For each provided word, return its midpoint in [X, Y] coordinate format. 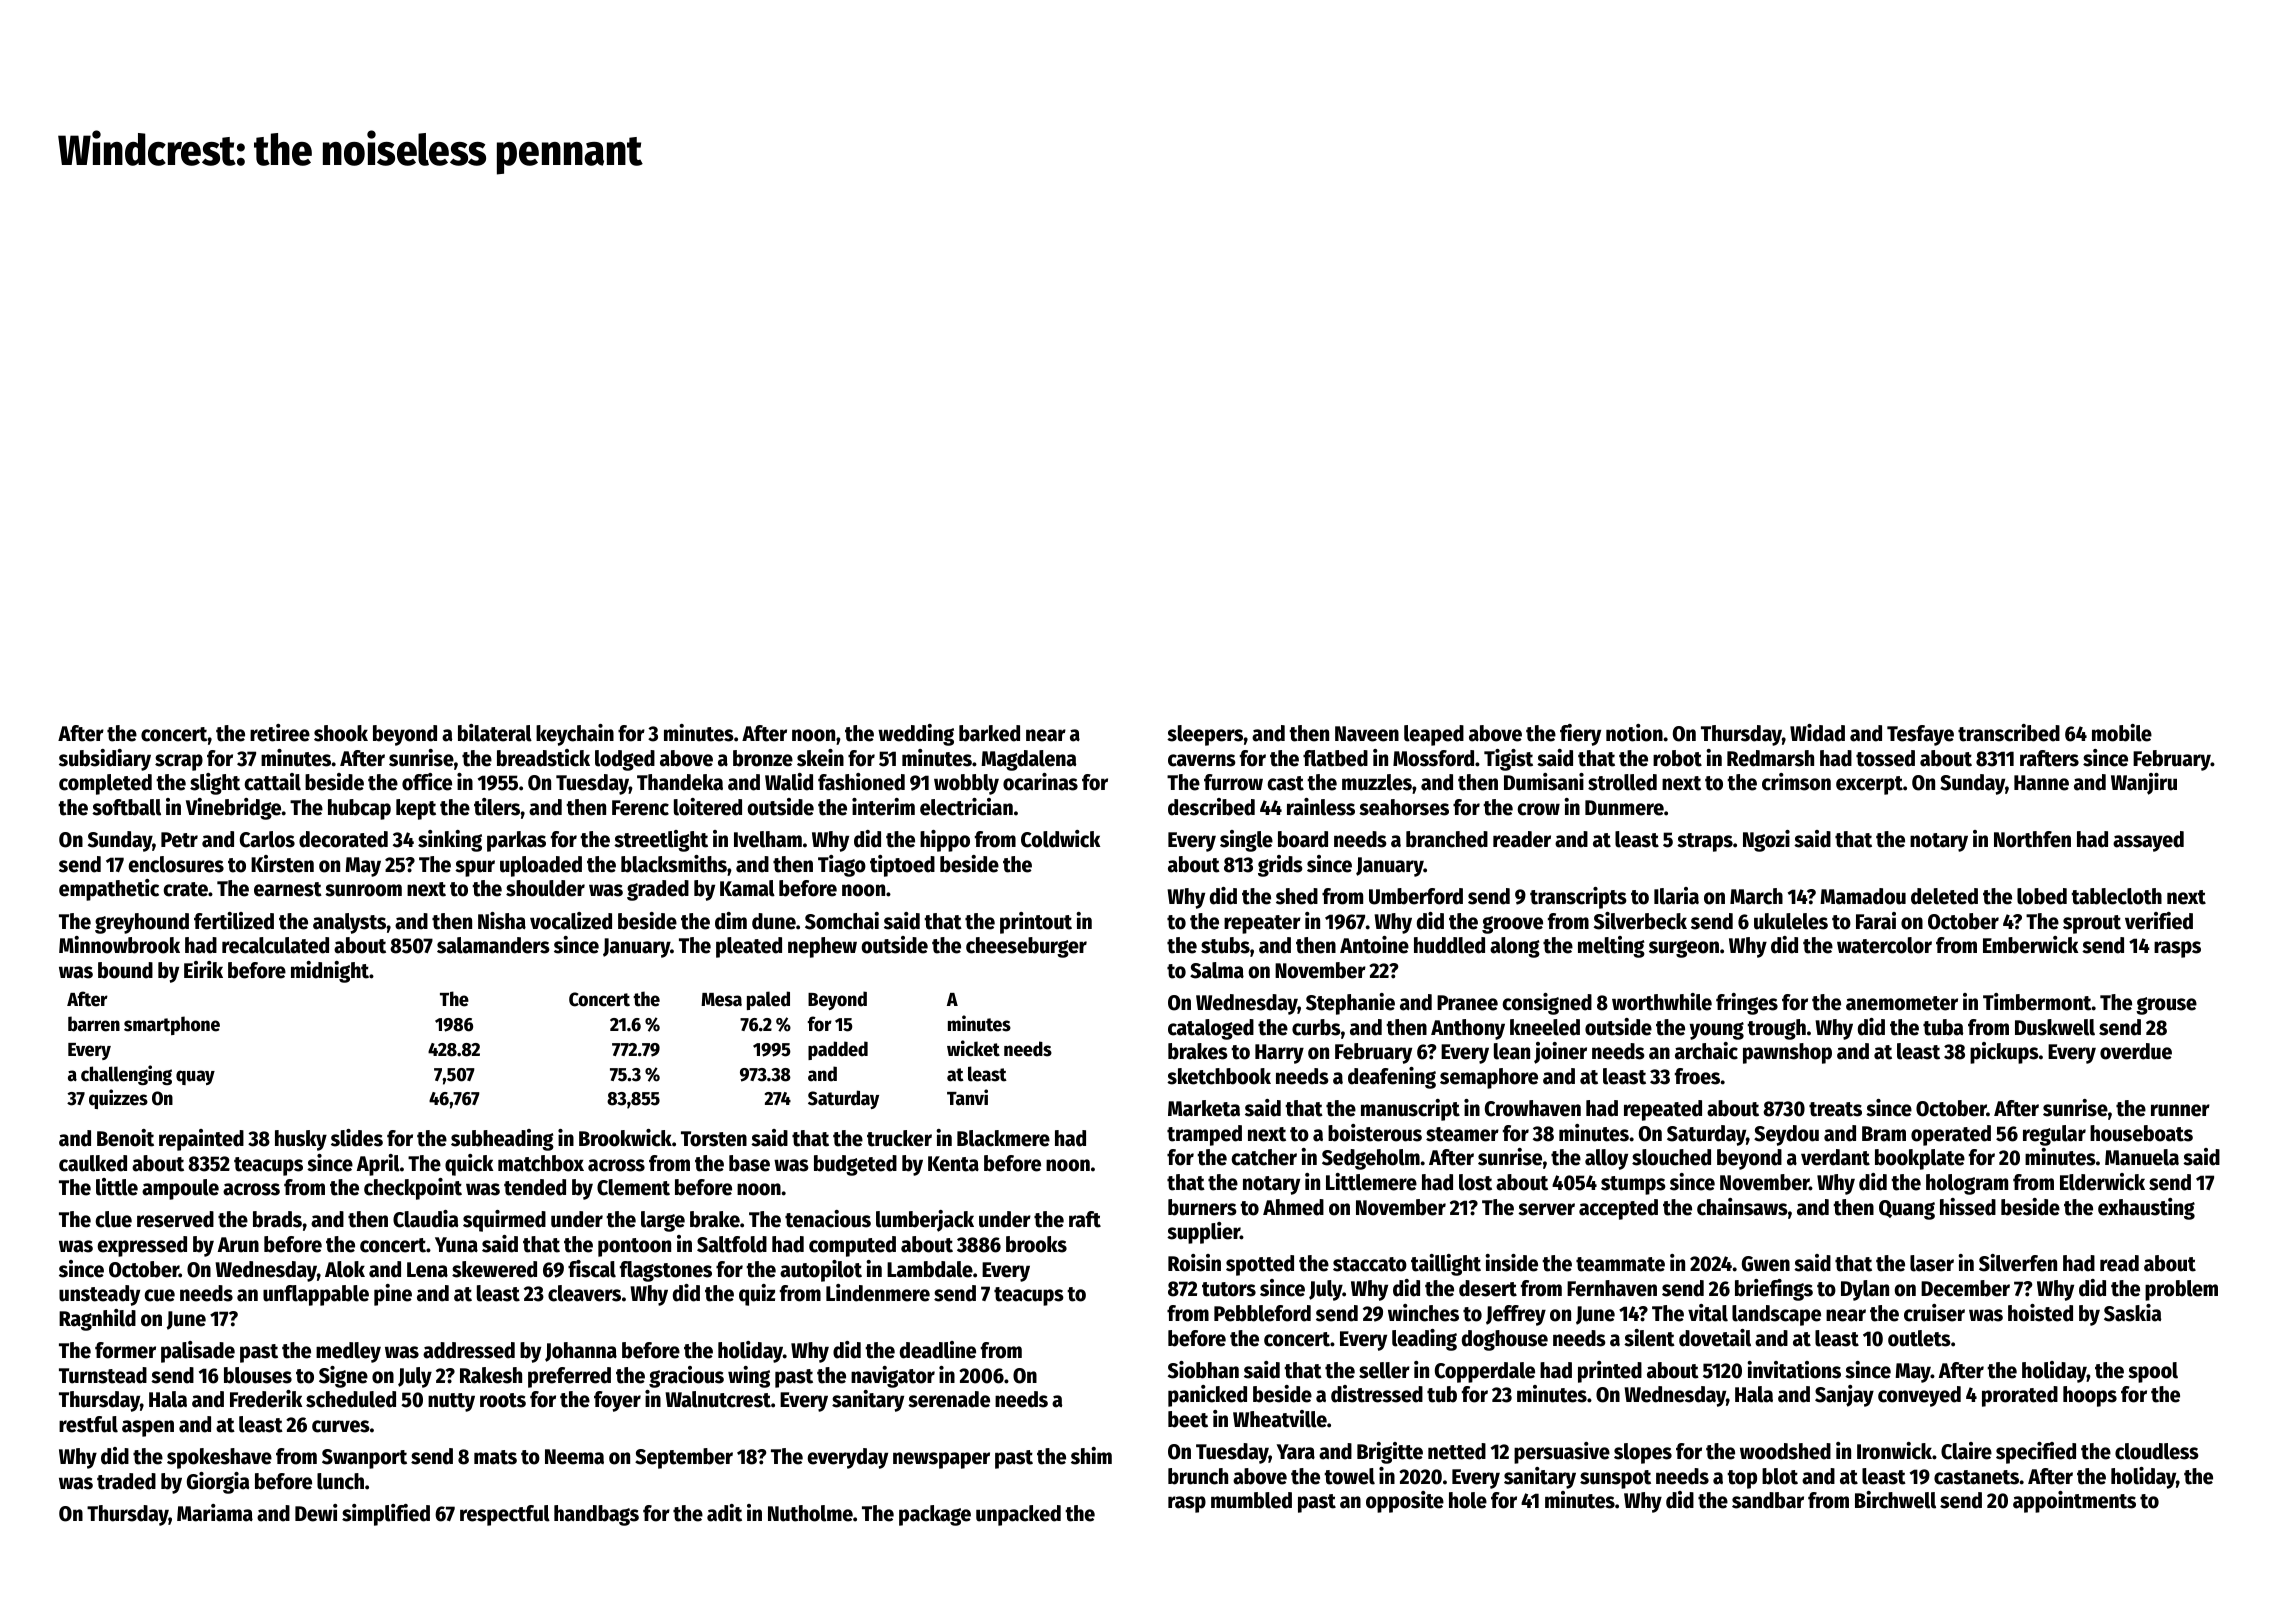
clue [113, 1219]
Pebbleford [1262, 1313]
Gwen [1766, 1264]
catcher [1264, 1157]
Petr [179, 840]
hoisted [2040, 1313]
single [1246, 841]
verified [2159, 921]
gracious [686, 1377]
